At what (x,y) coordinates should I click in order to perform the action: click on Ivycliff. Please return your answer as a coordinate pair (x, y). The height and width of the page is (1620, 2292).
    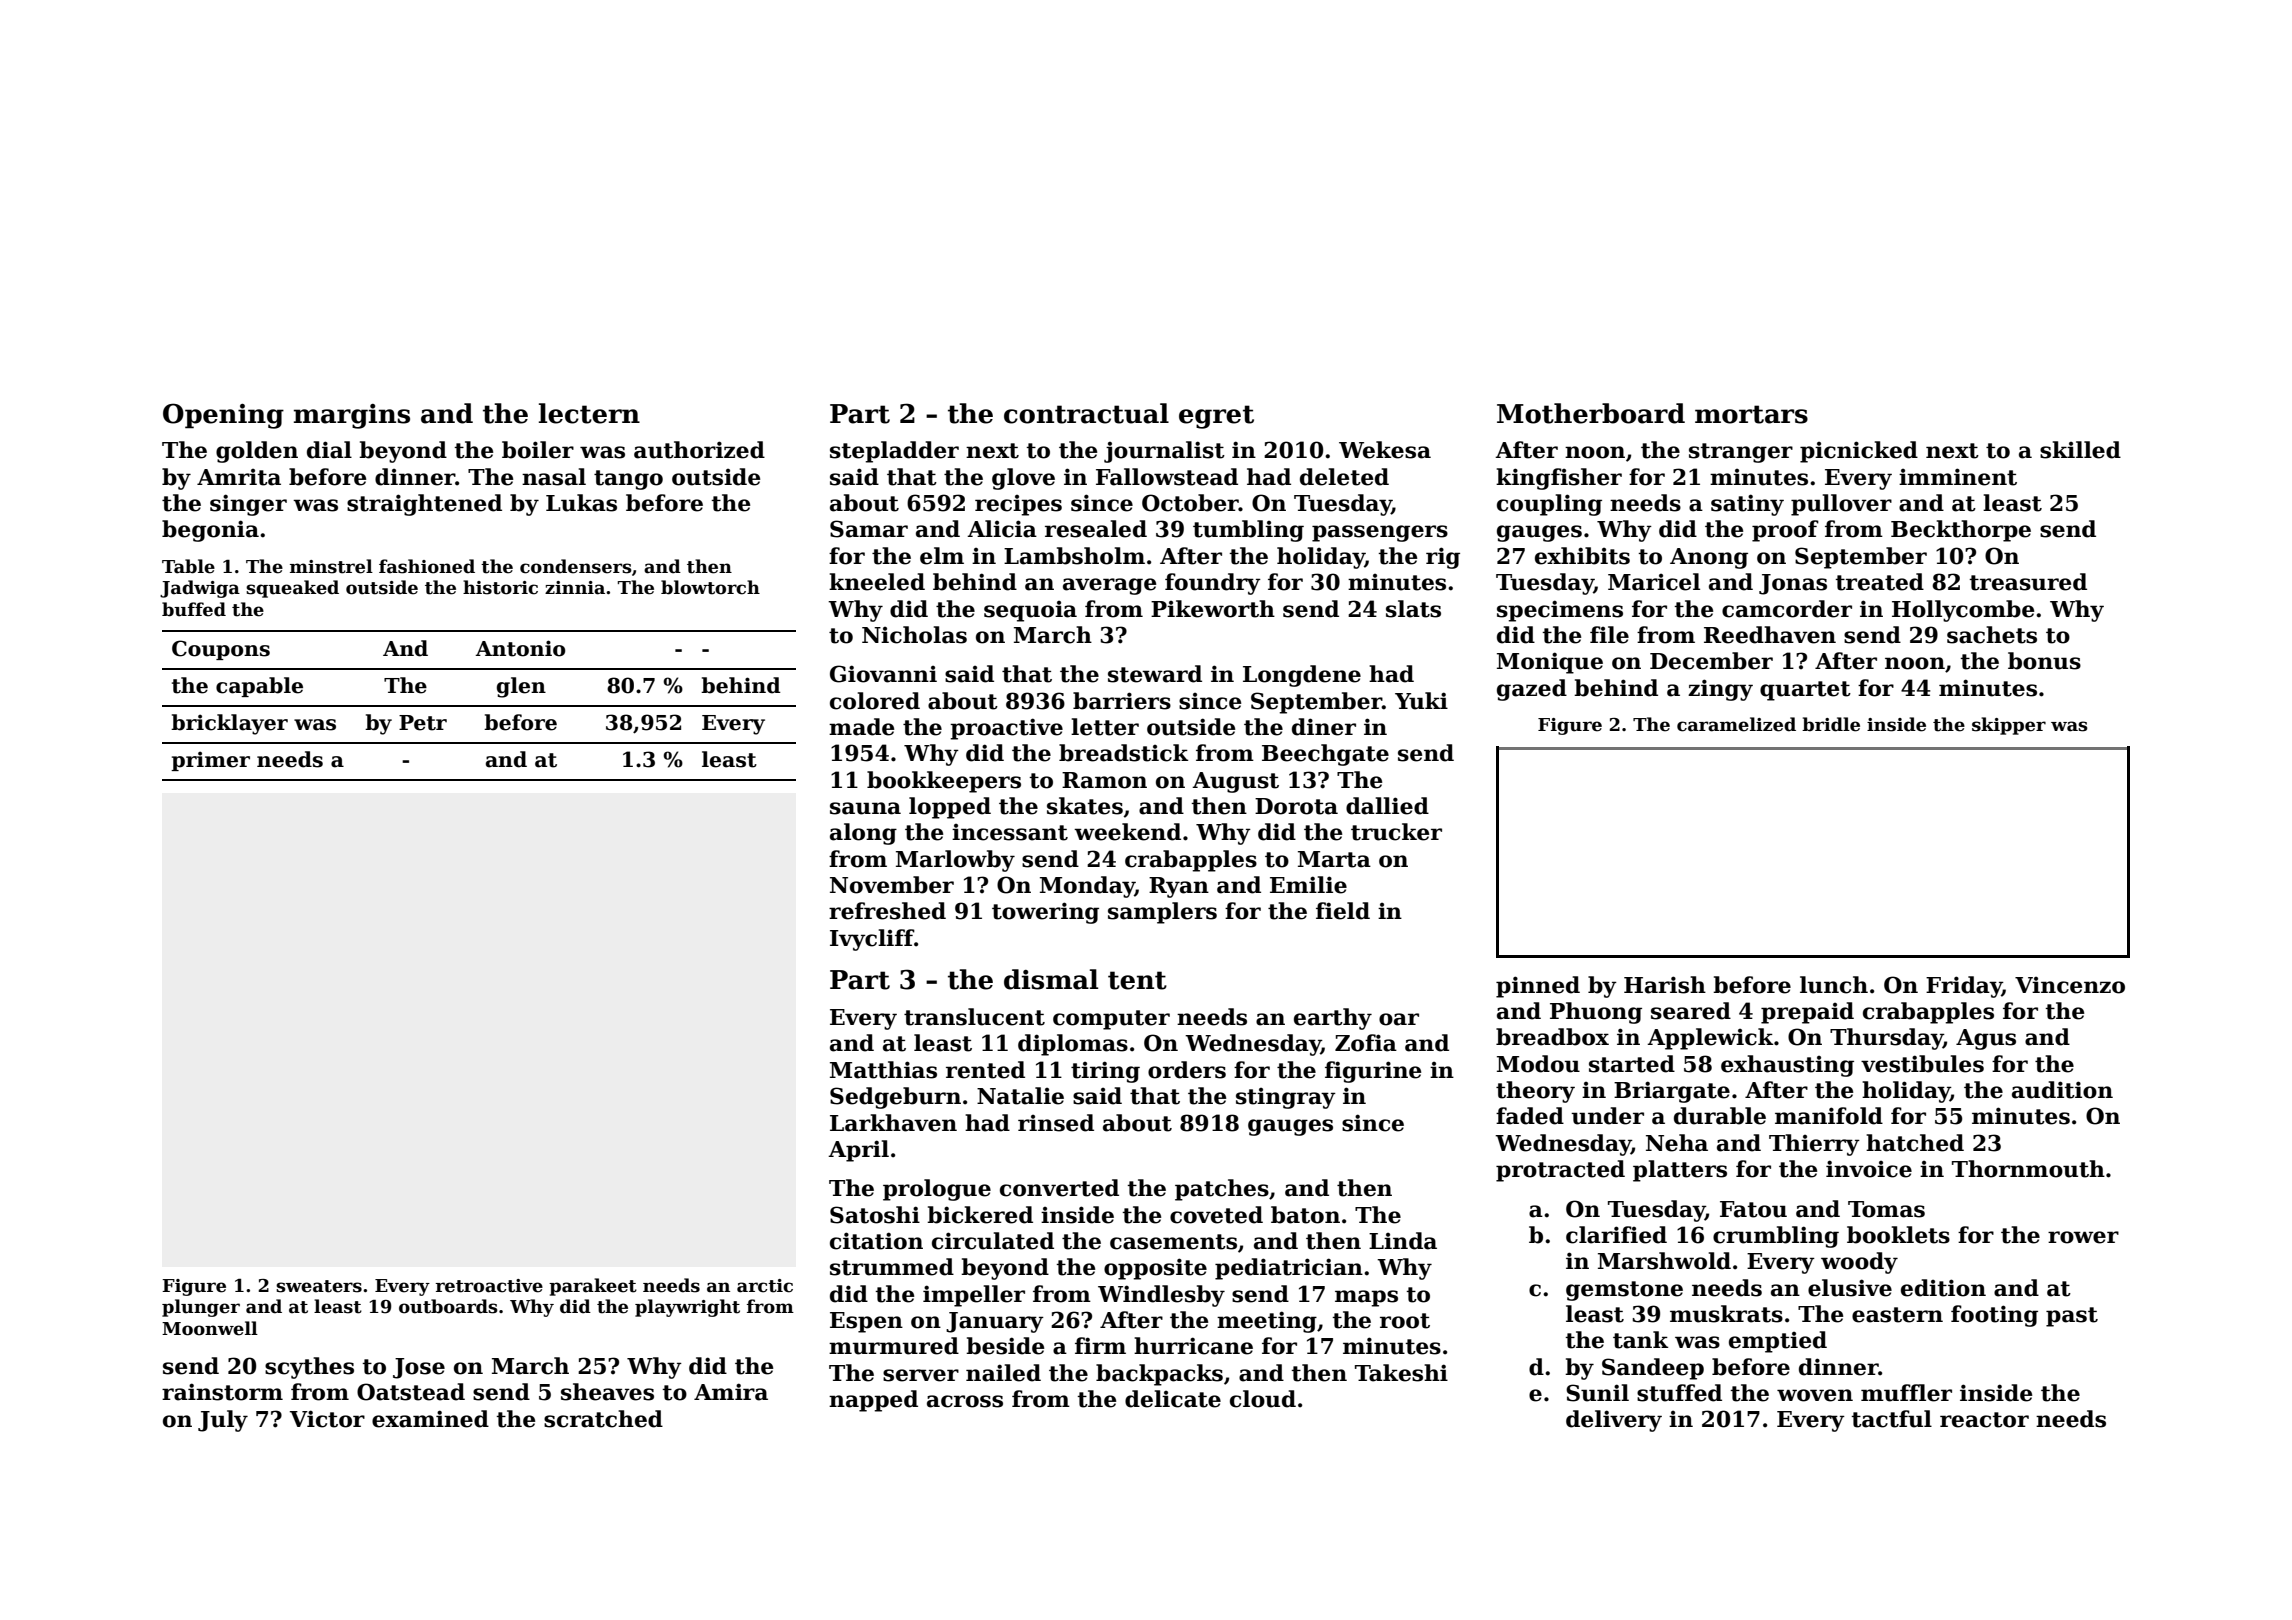
    Looking at the image, I should click on (872, 940).
